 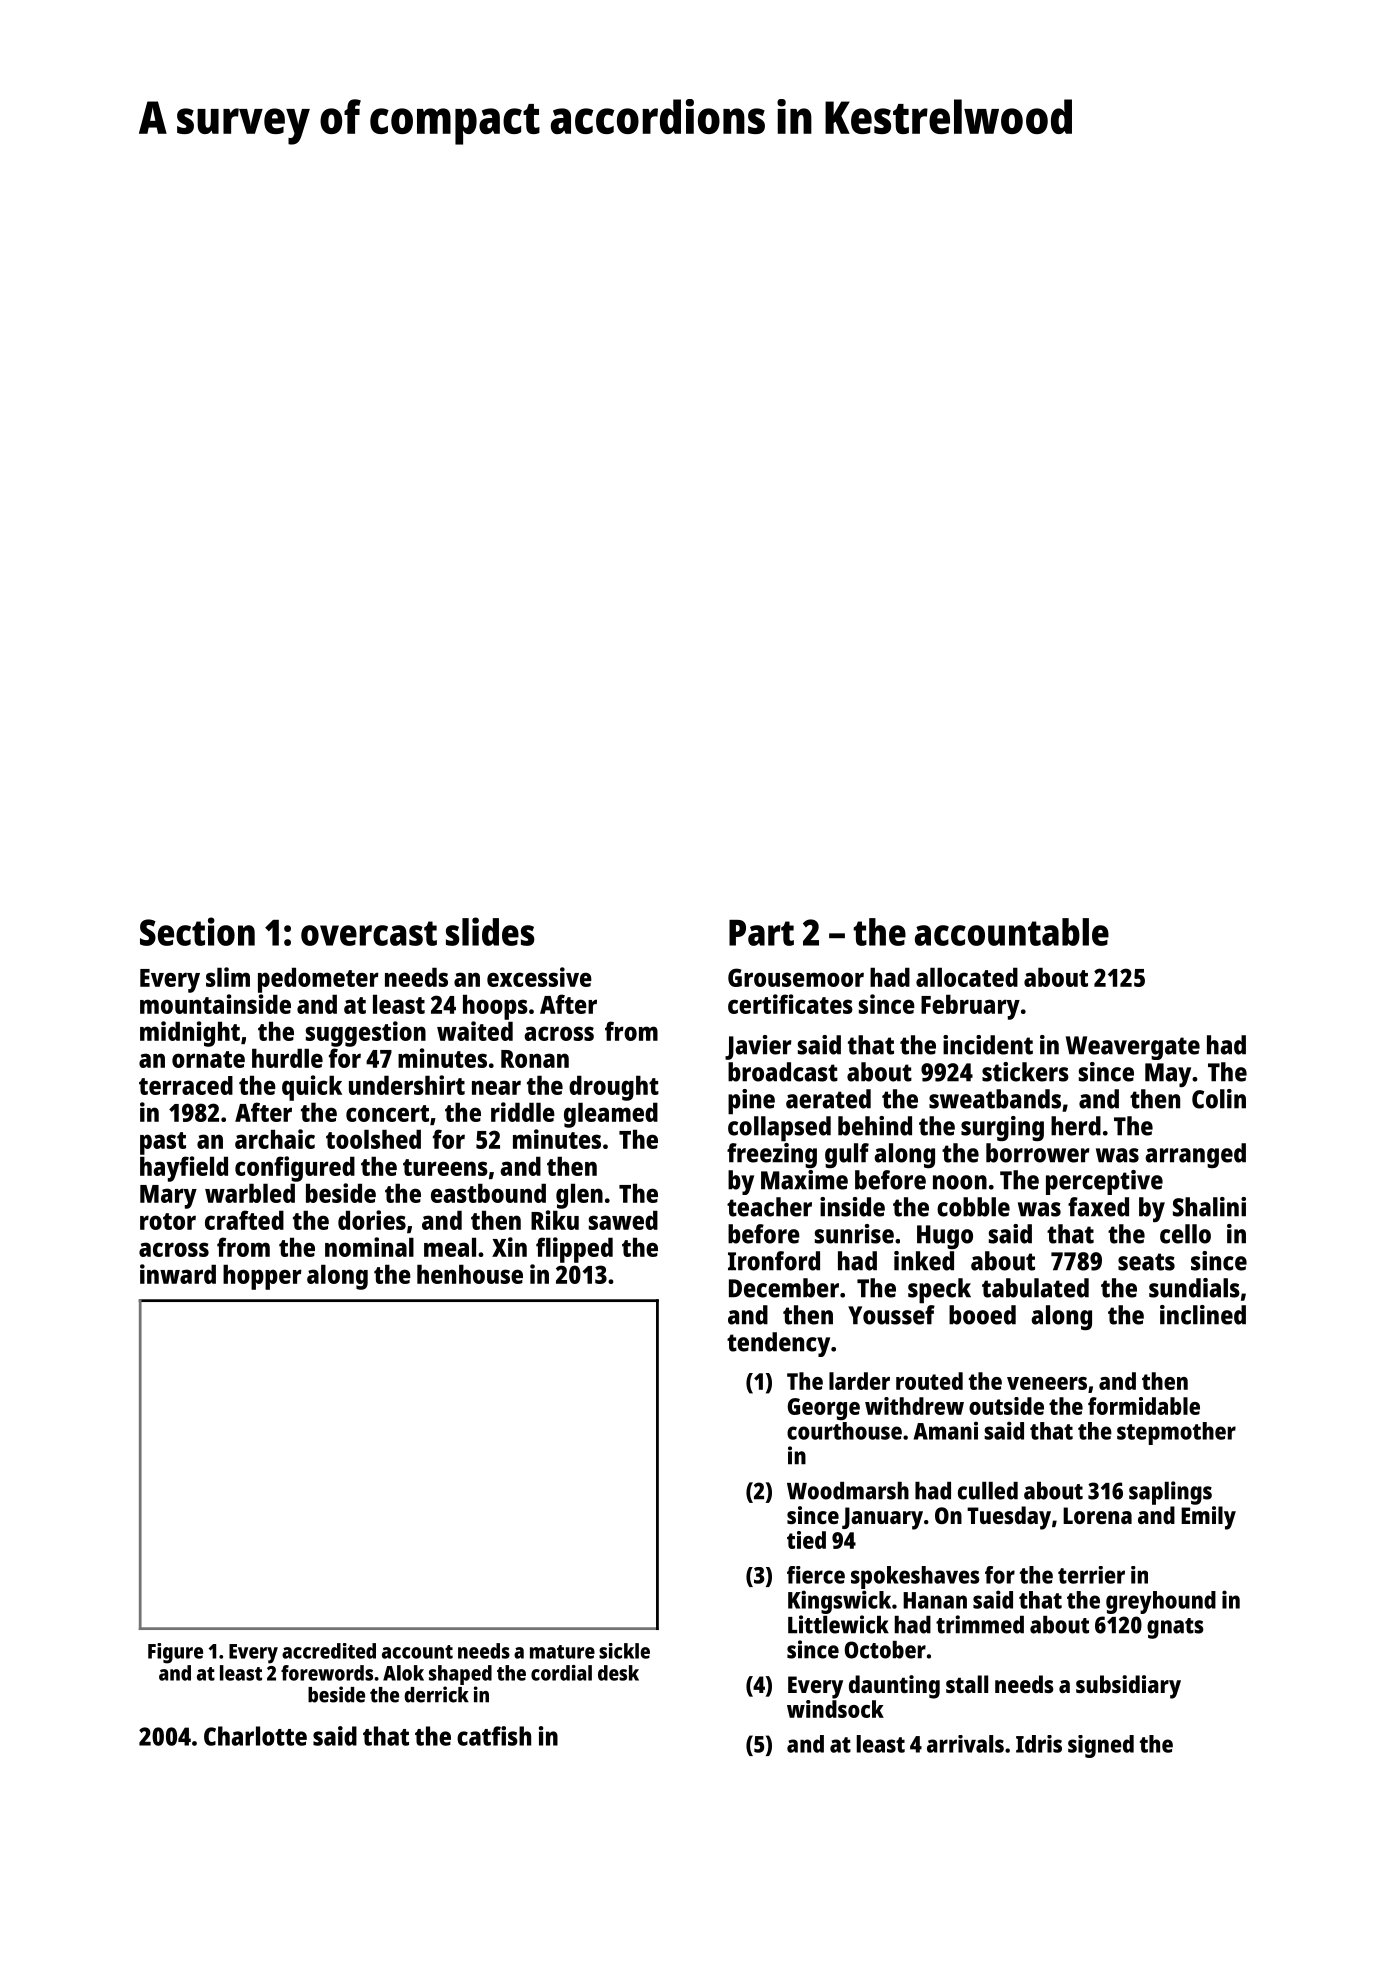 What do you see at coordinates (562, 1652) in the screenshot?
I see `mature` at bounding box center [562, 1652].
